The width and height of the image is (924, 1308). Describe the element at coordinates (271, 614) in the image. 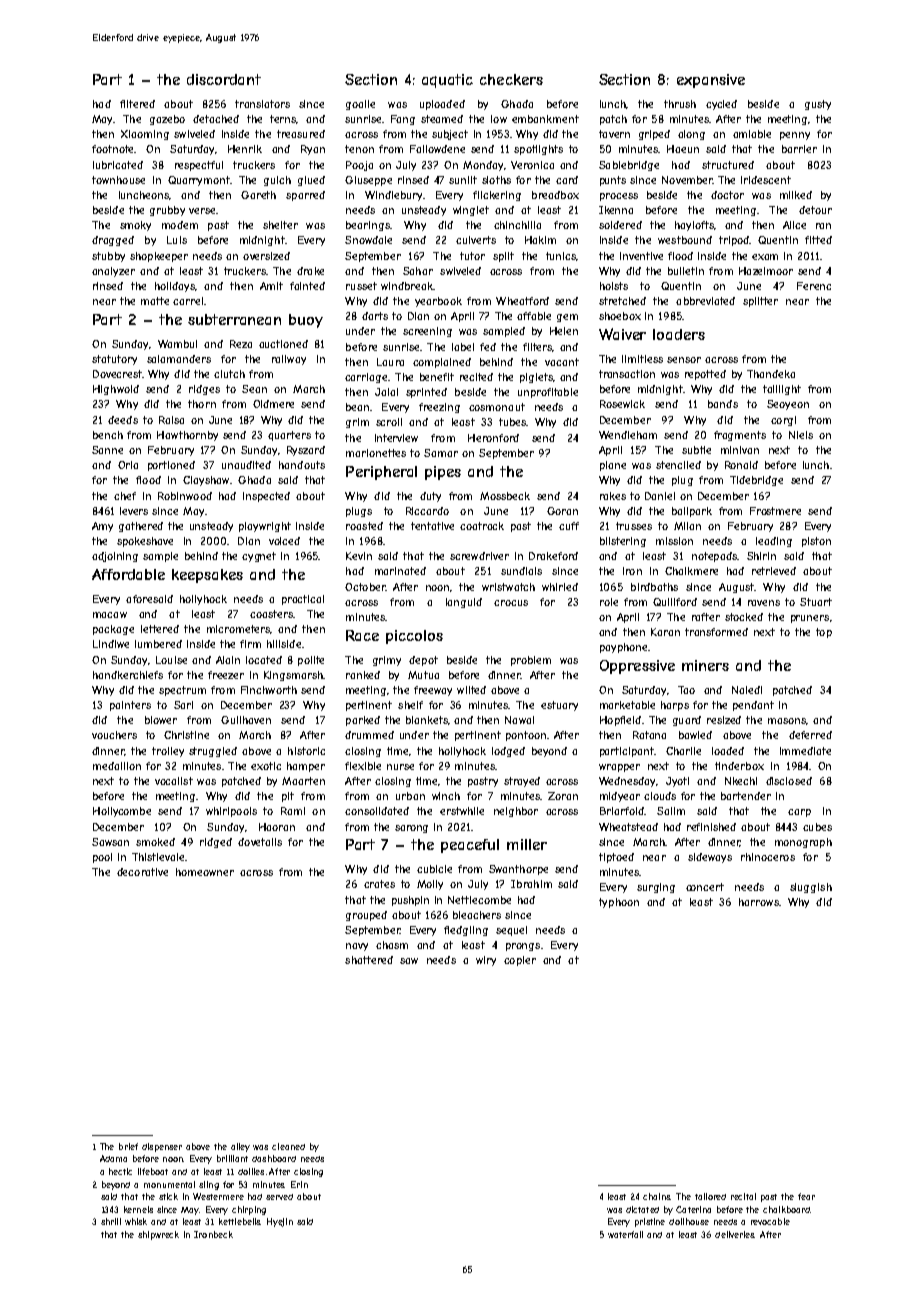

I see `coasters` at that location.
